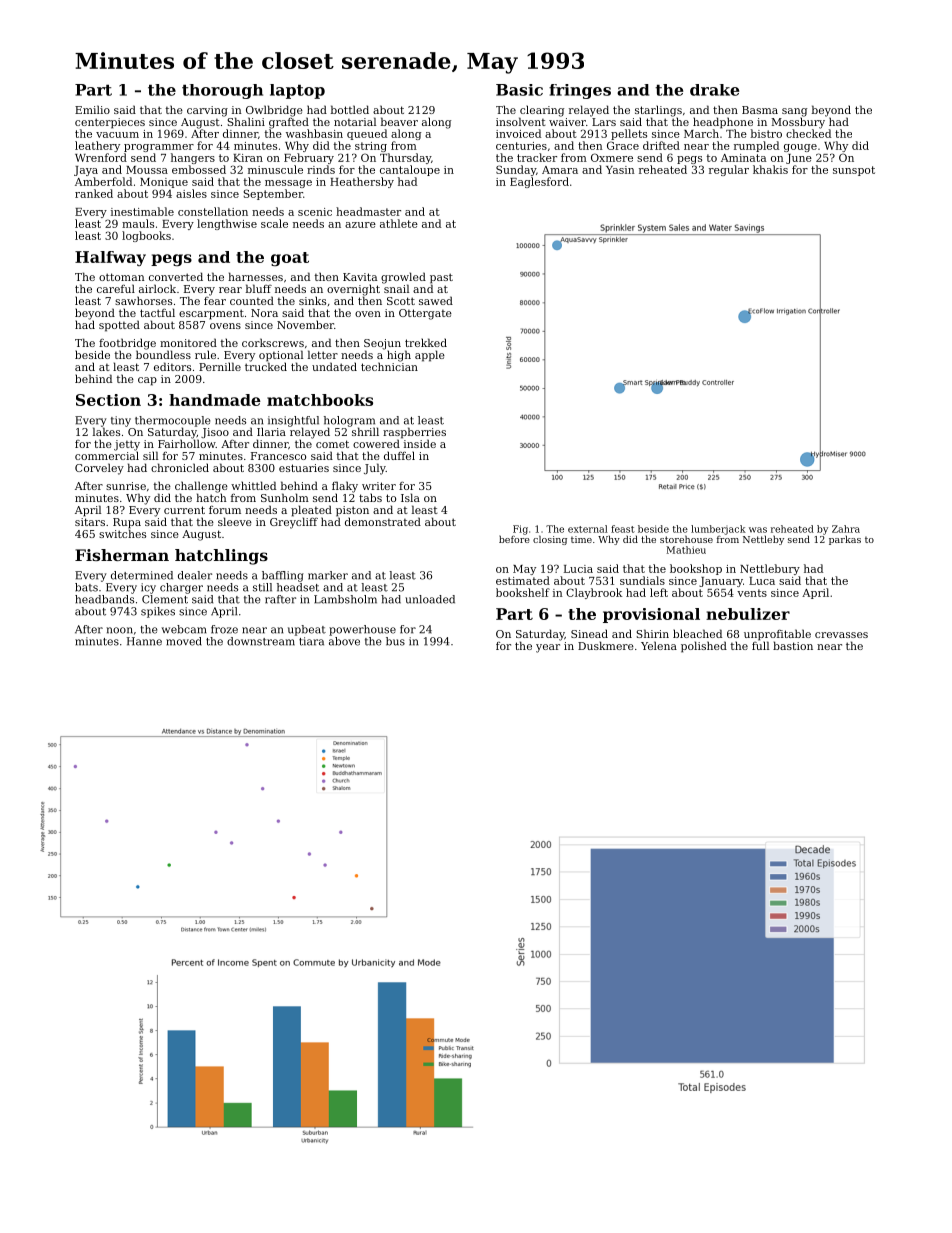  What do you see at coordinates (150, 455) in the screenshot?
I see `sill` at bounding box center [150, 455].
